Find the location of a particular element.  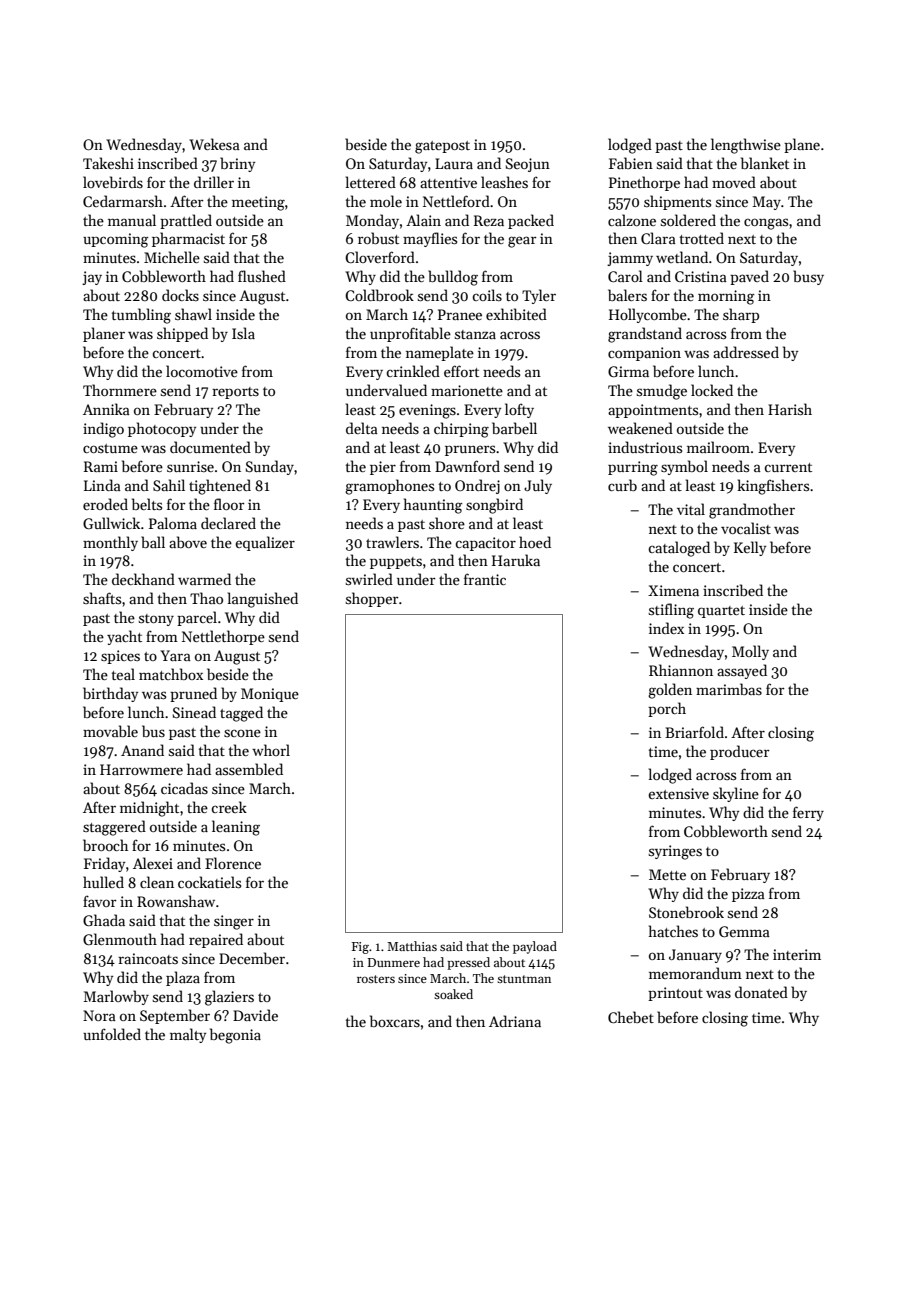

busy is located at coordinates (808, 277).
